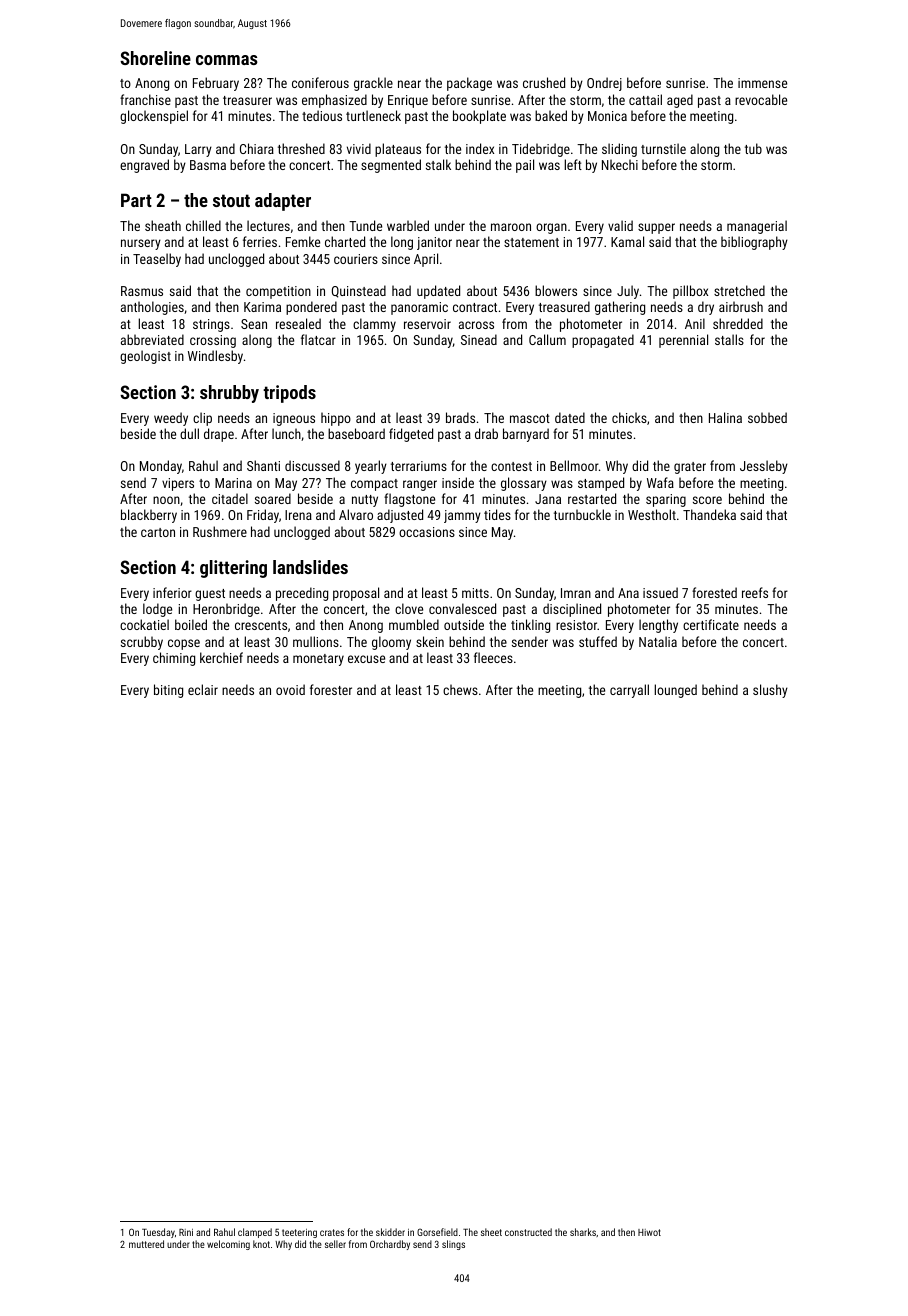  Describe the element at coordinates (469, 84) in the document. I see `package` at that location.
